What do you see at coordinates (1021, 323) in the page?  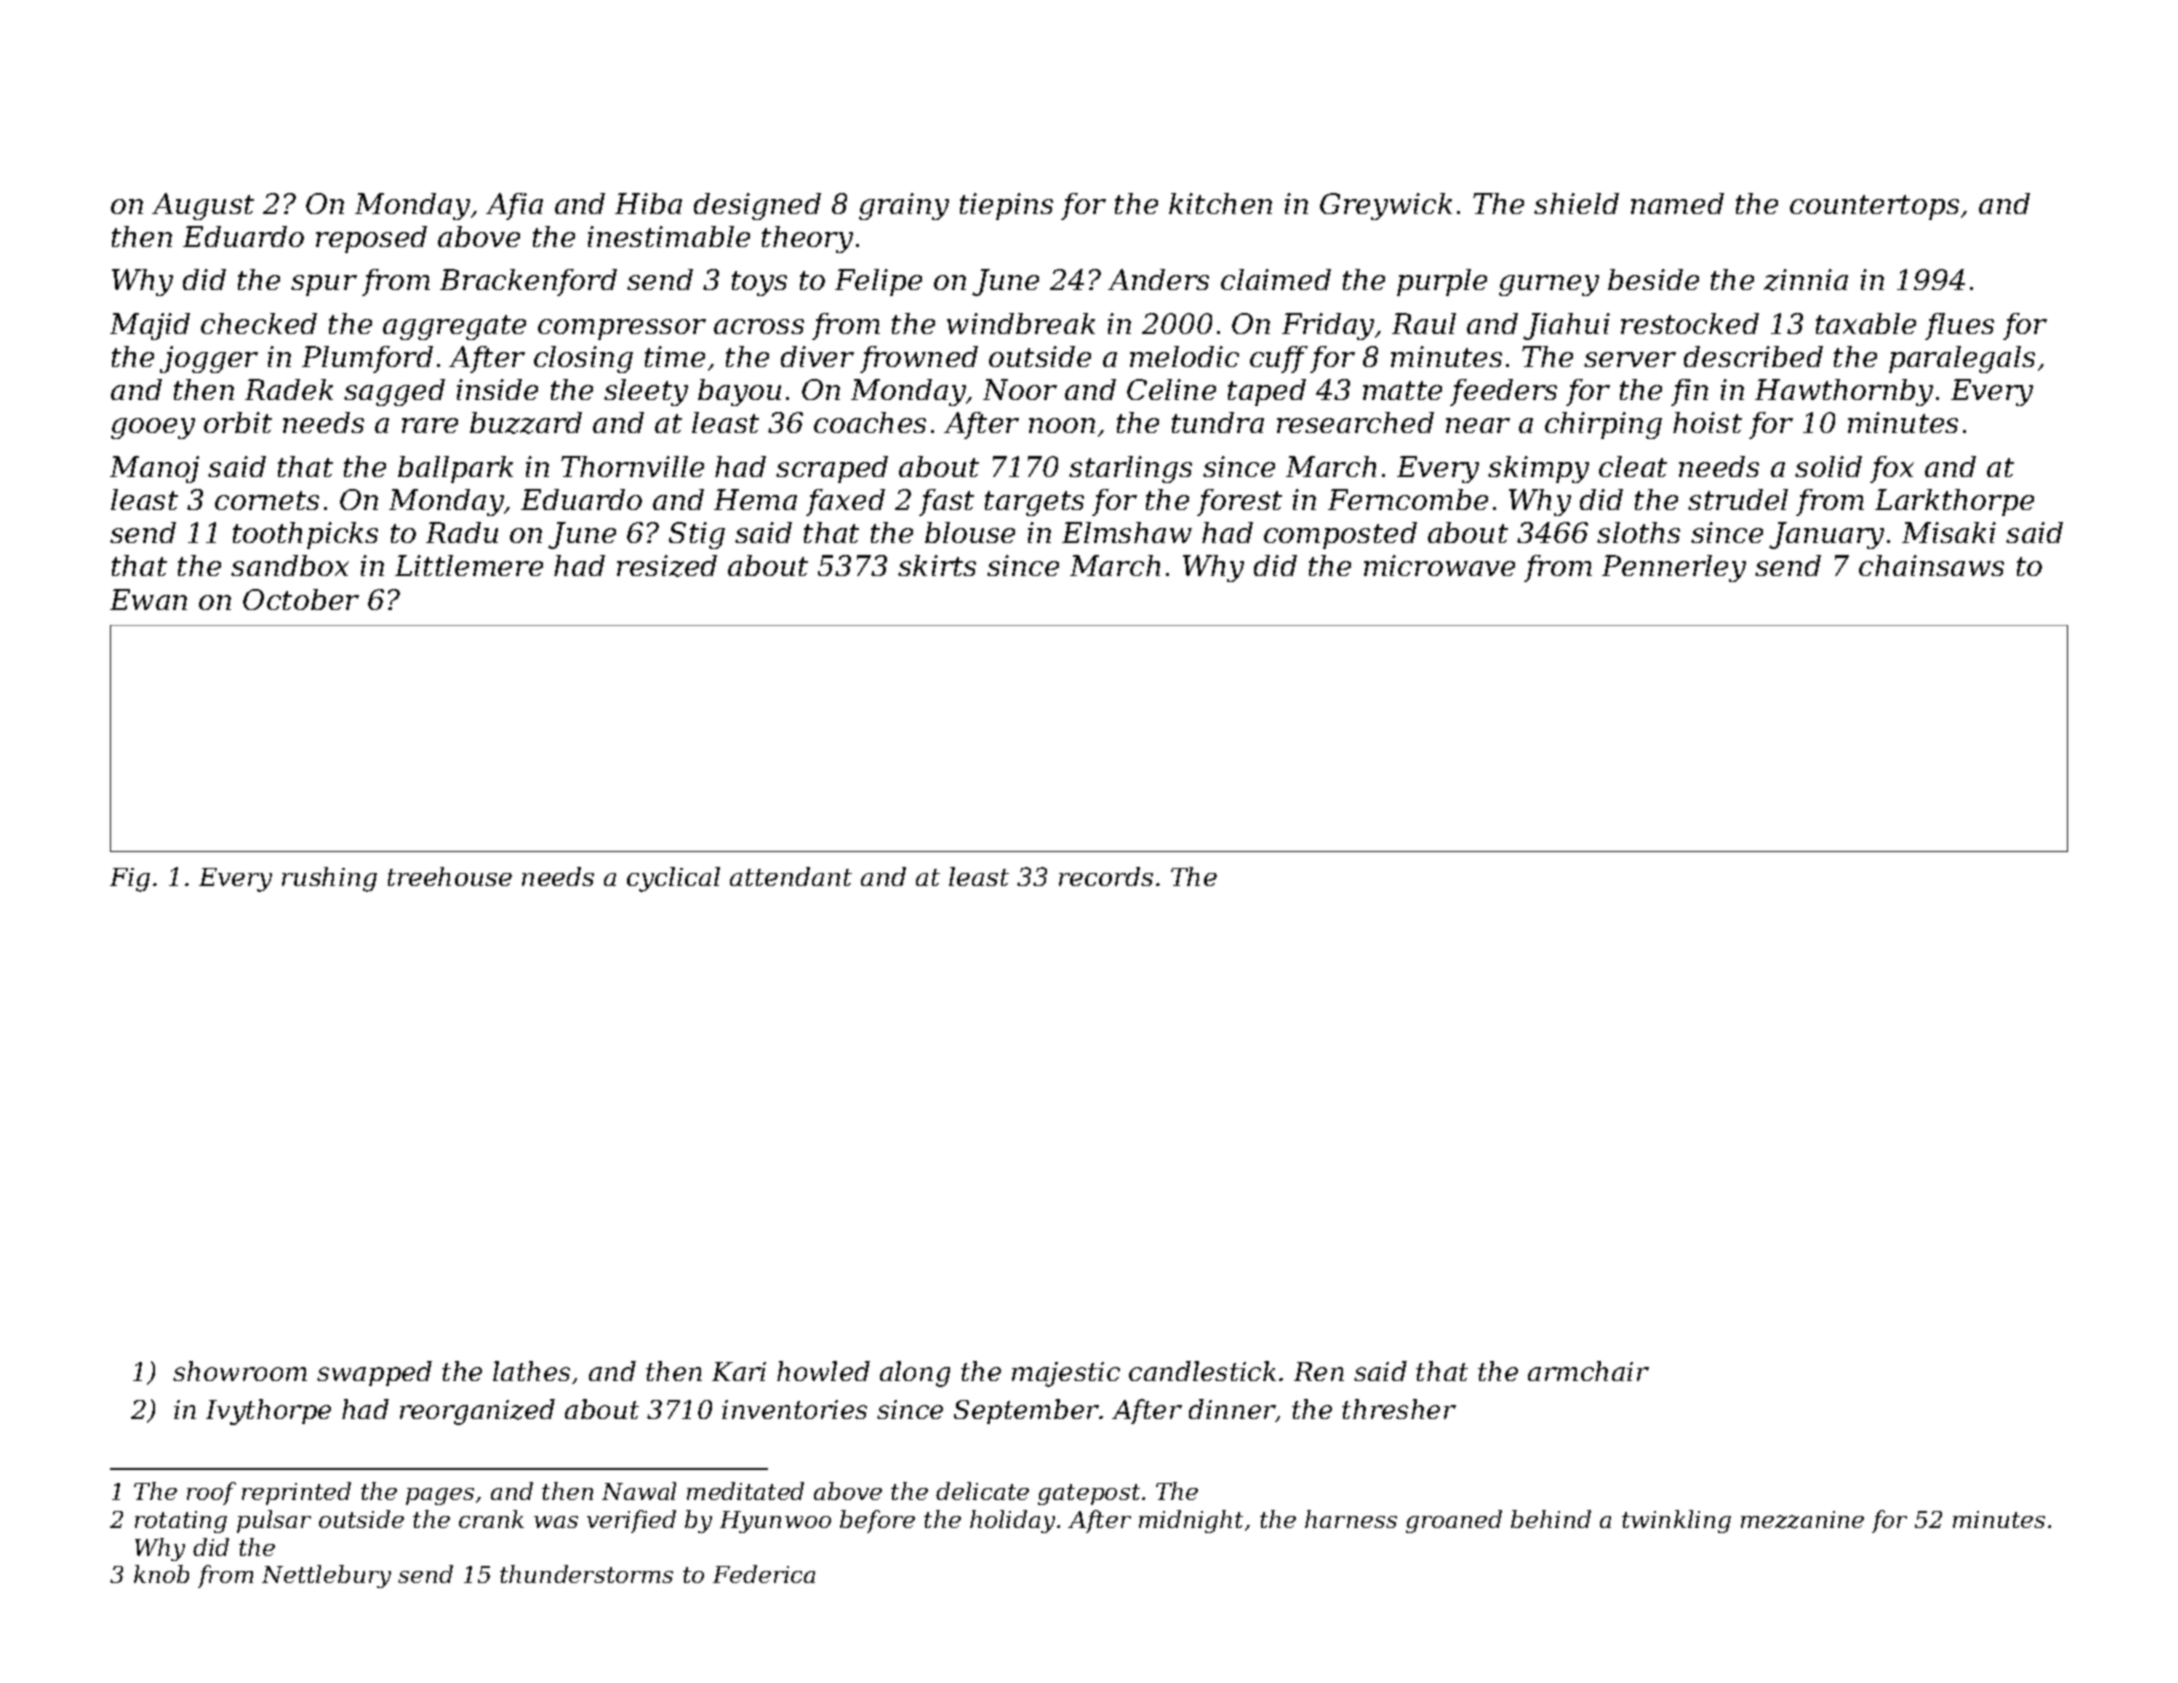 I see `windbreak` at bounding box center [1021, 323].
